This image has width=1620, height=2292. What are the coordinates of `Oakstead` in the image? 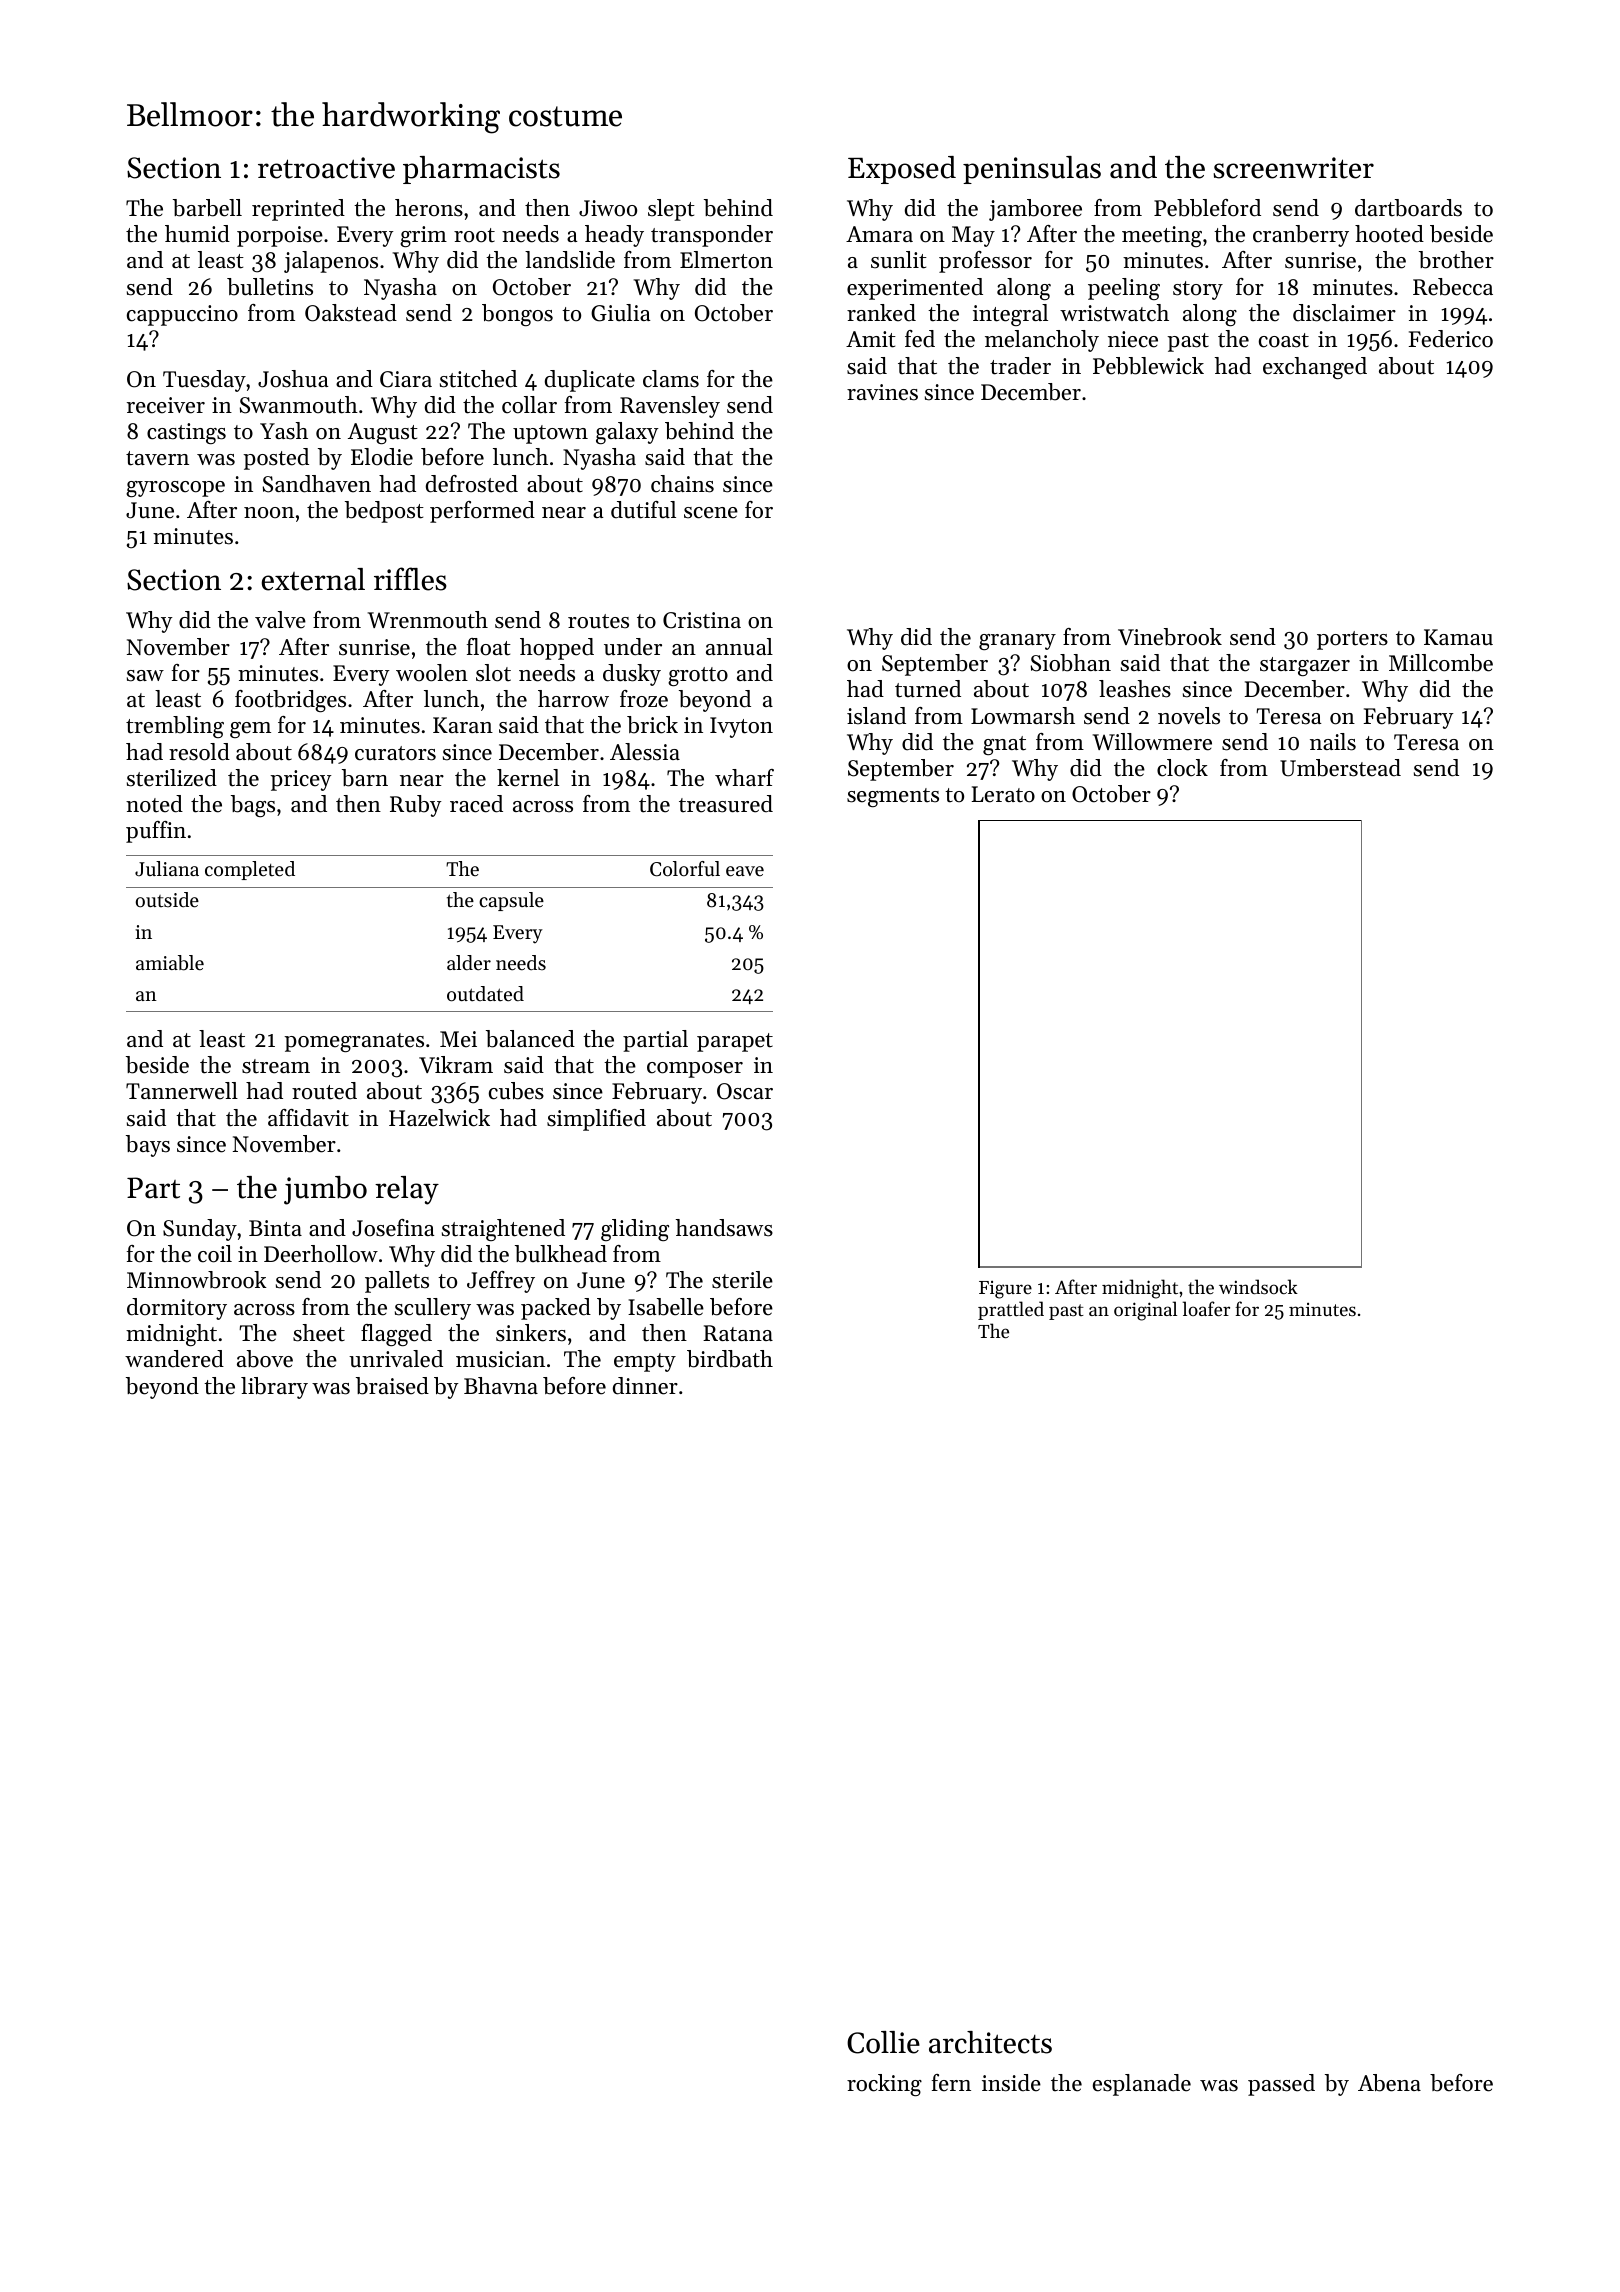 It's located at (351, 313).
